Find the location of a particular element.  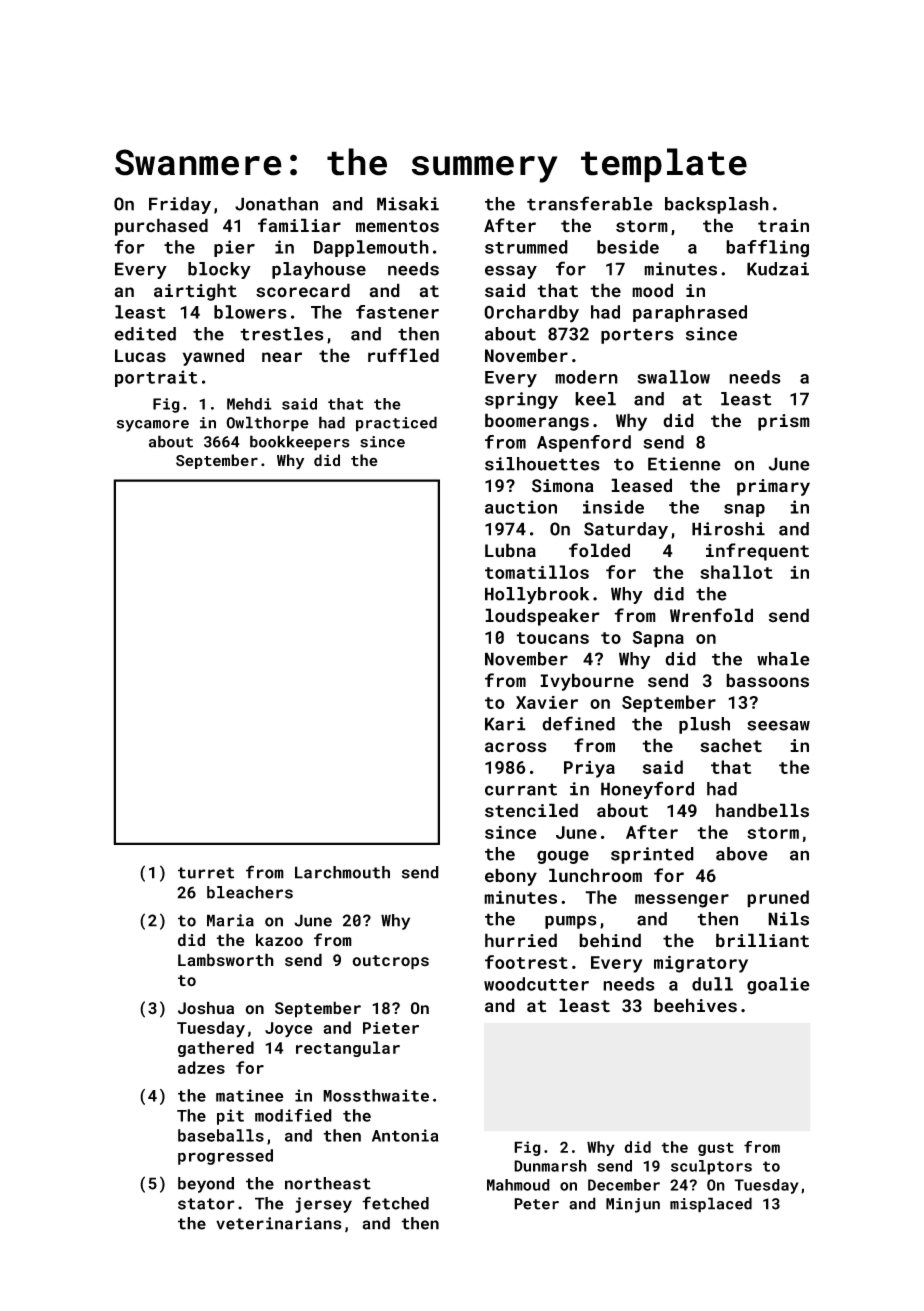

plush is located at coordinates (704, 725).
